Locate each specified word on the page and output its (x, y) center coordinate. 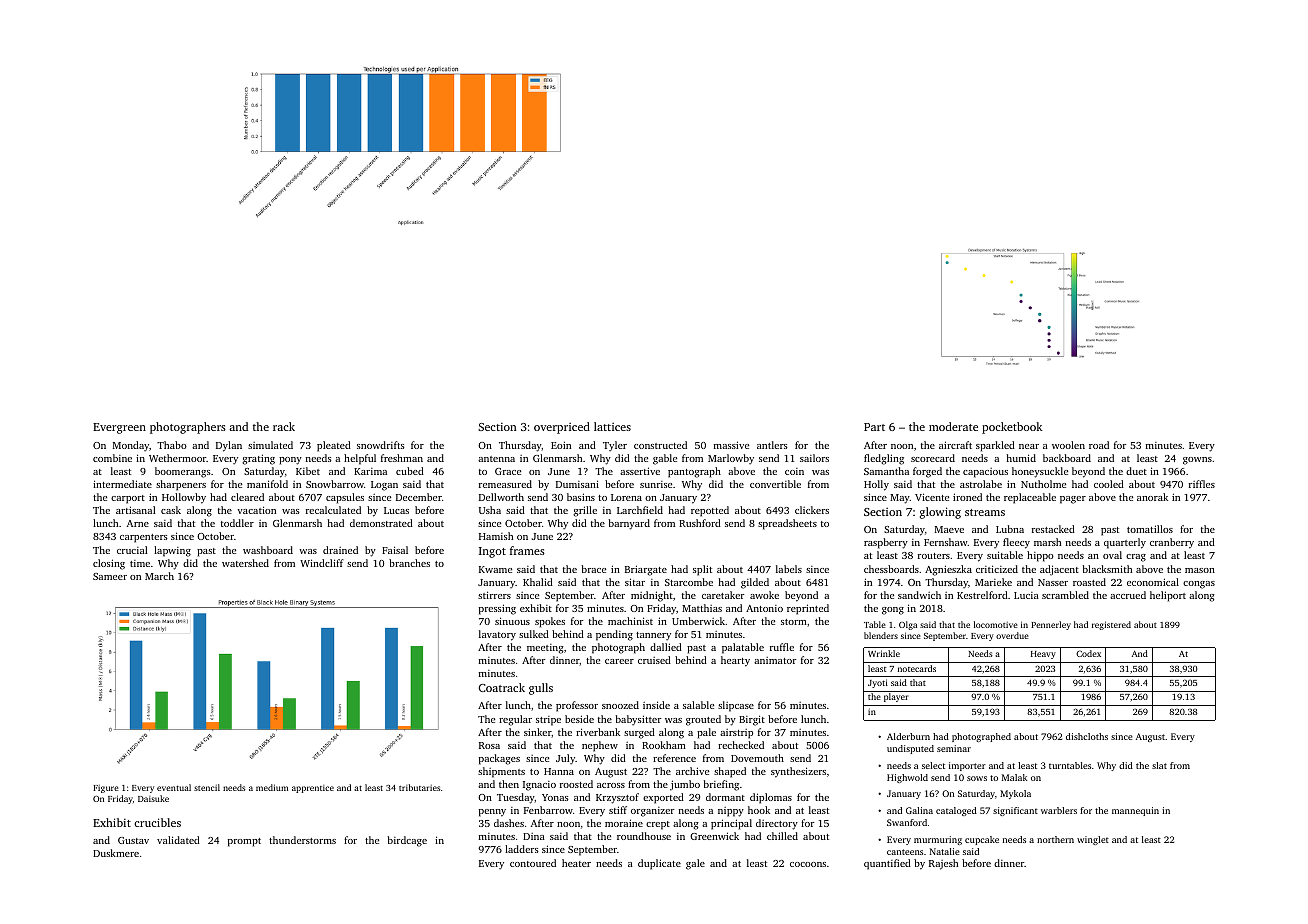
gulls (541, 689)
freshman (402, 458)
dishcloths (1087, 736)
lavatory (497, 635)
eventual (174, 787)
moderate (953, 426)
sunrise (656, 484)
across (611, 785)
